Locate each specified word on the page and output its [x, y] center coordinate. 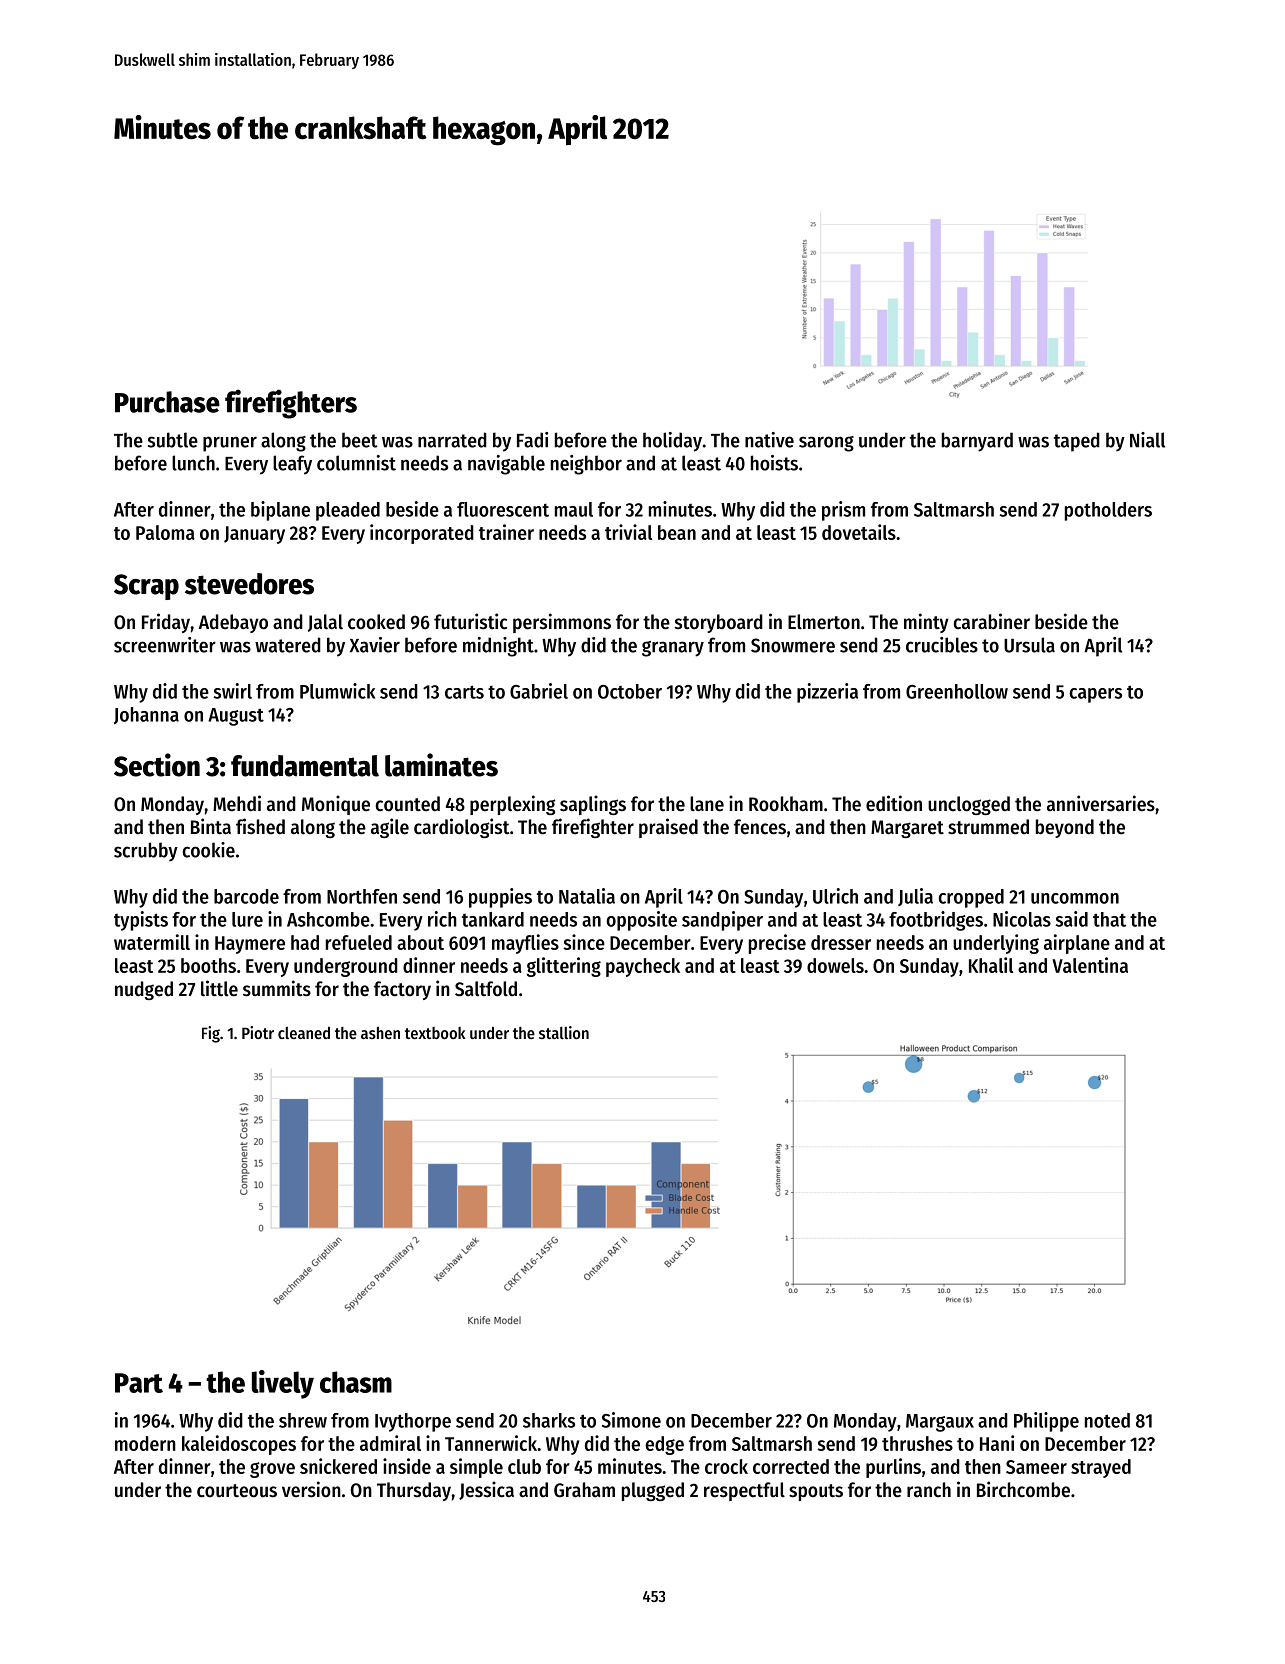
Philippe [1046, 1422]
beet [360, 440]
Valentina [1090, 965]
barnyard [977, 442]
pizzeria [827, 693]
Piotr [258, 1032]
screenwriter [165, 645]
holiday [672, 442]
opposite [641, 921]
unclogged [969, 805]
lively [283, 1384]
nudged [144, 990]
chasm [356, 1382]
